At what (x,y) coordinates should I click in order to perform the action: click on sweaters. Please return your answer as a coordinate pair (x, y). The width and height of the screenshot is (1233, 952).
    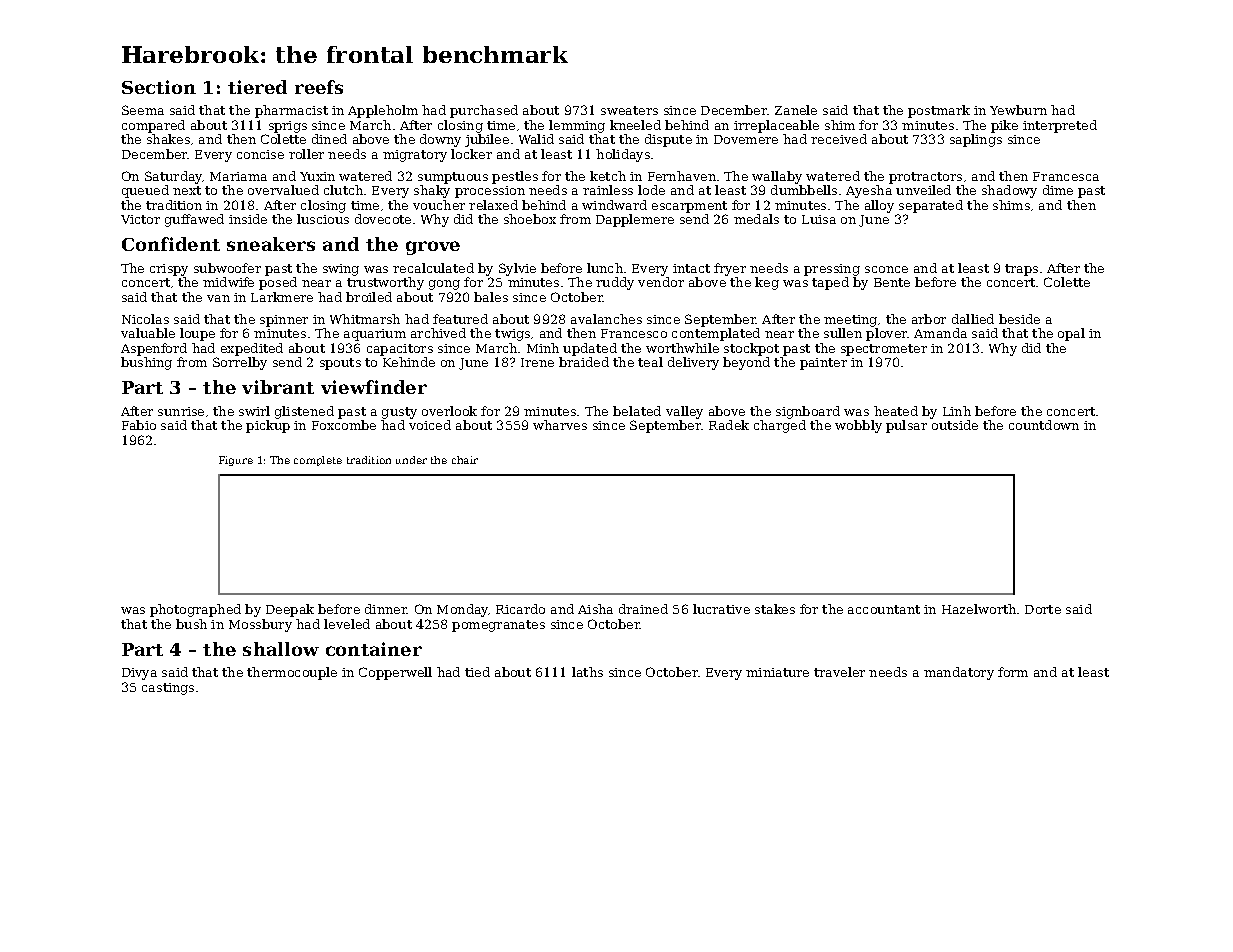
    Looking at the image, I should click on (629, 110).
